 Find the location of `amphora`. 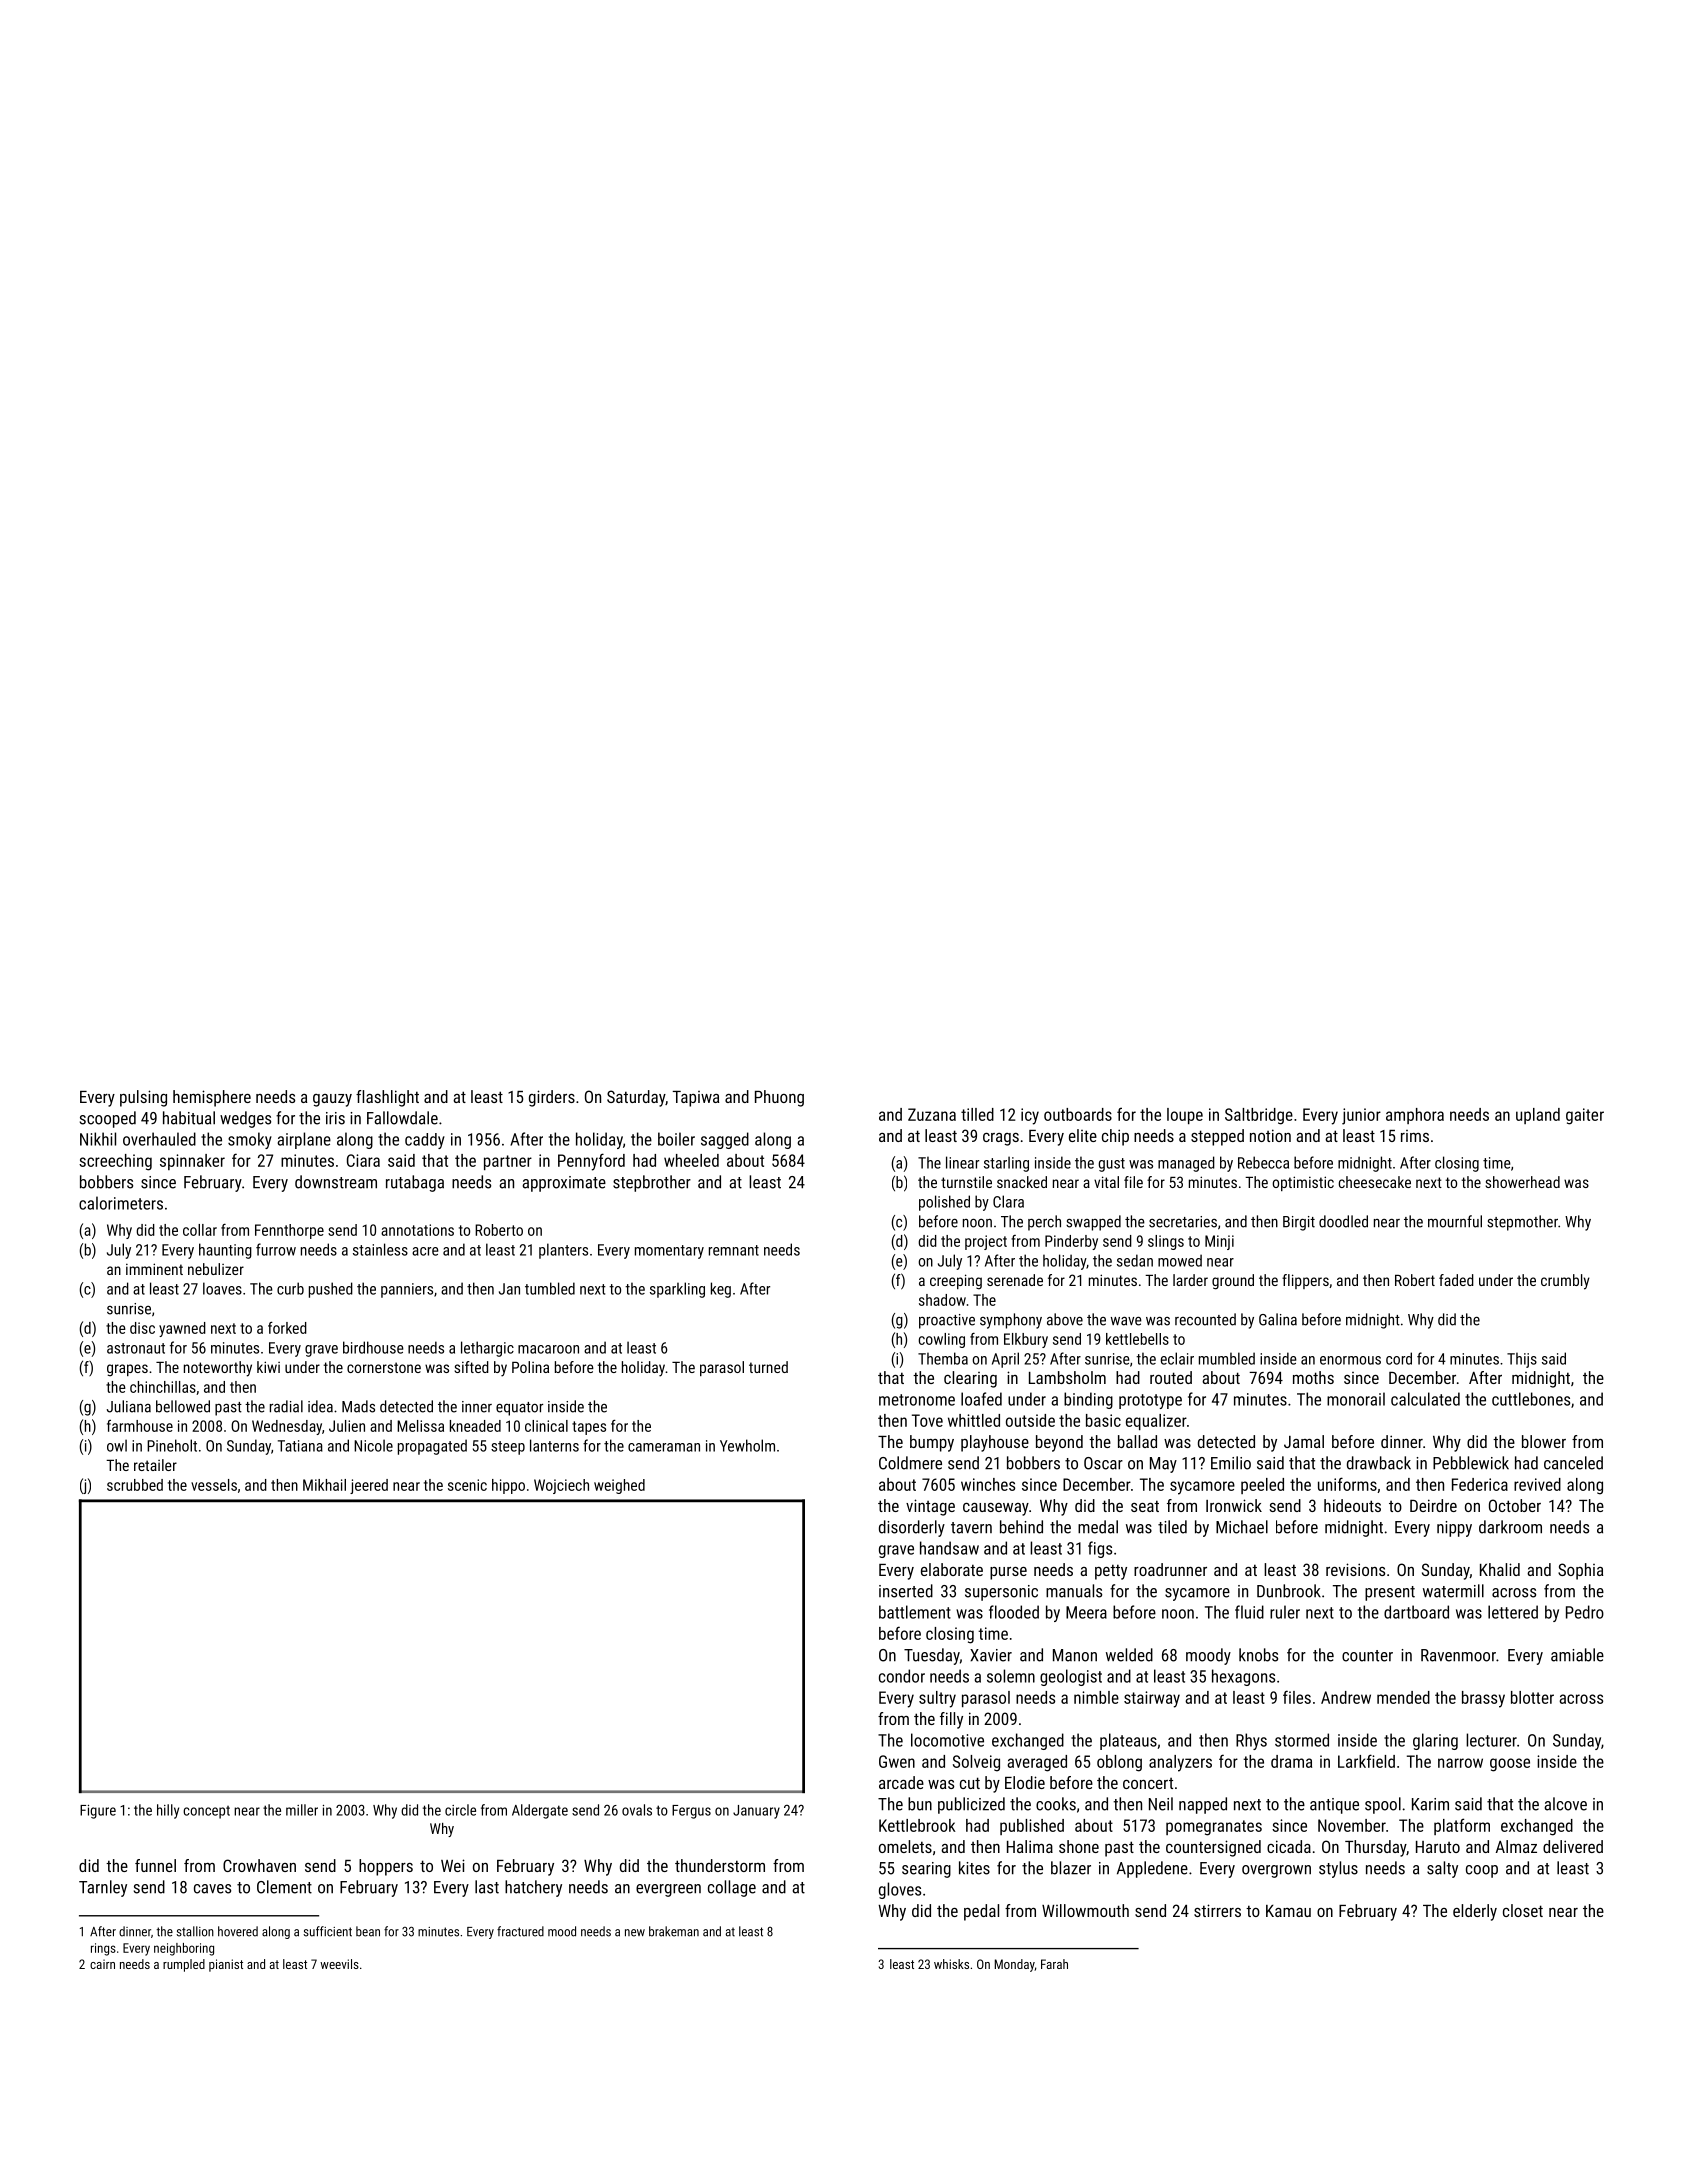

amphora is located at coordinates (1415, 1116).
